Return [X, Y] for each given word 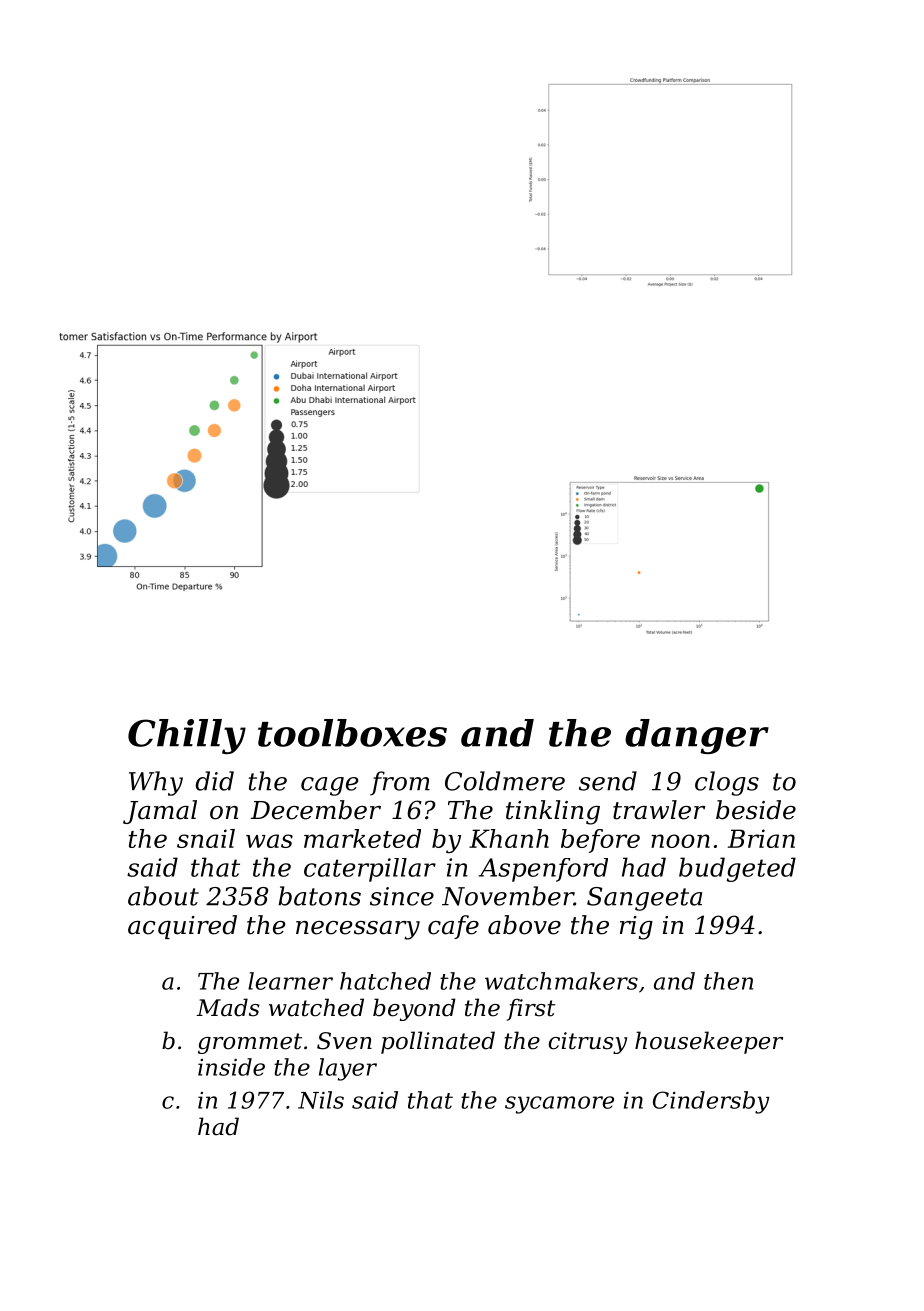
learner [290, 981]
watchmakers [561, 981]
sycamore [559, 1105]
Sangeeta [644, 899]
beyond [414, 1009]
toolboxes [352, 733]
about [163, 896]
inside [231, 1067]
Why [156, 783]
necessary [358, 930]
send [608, 781]
